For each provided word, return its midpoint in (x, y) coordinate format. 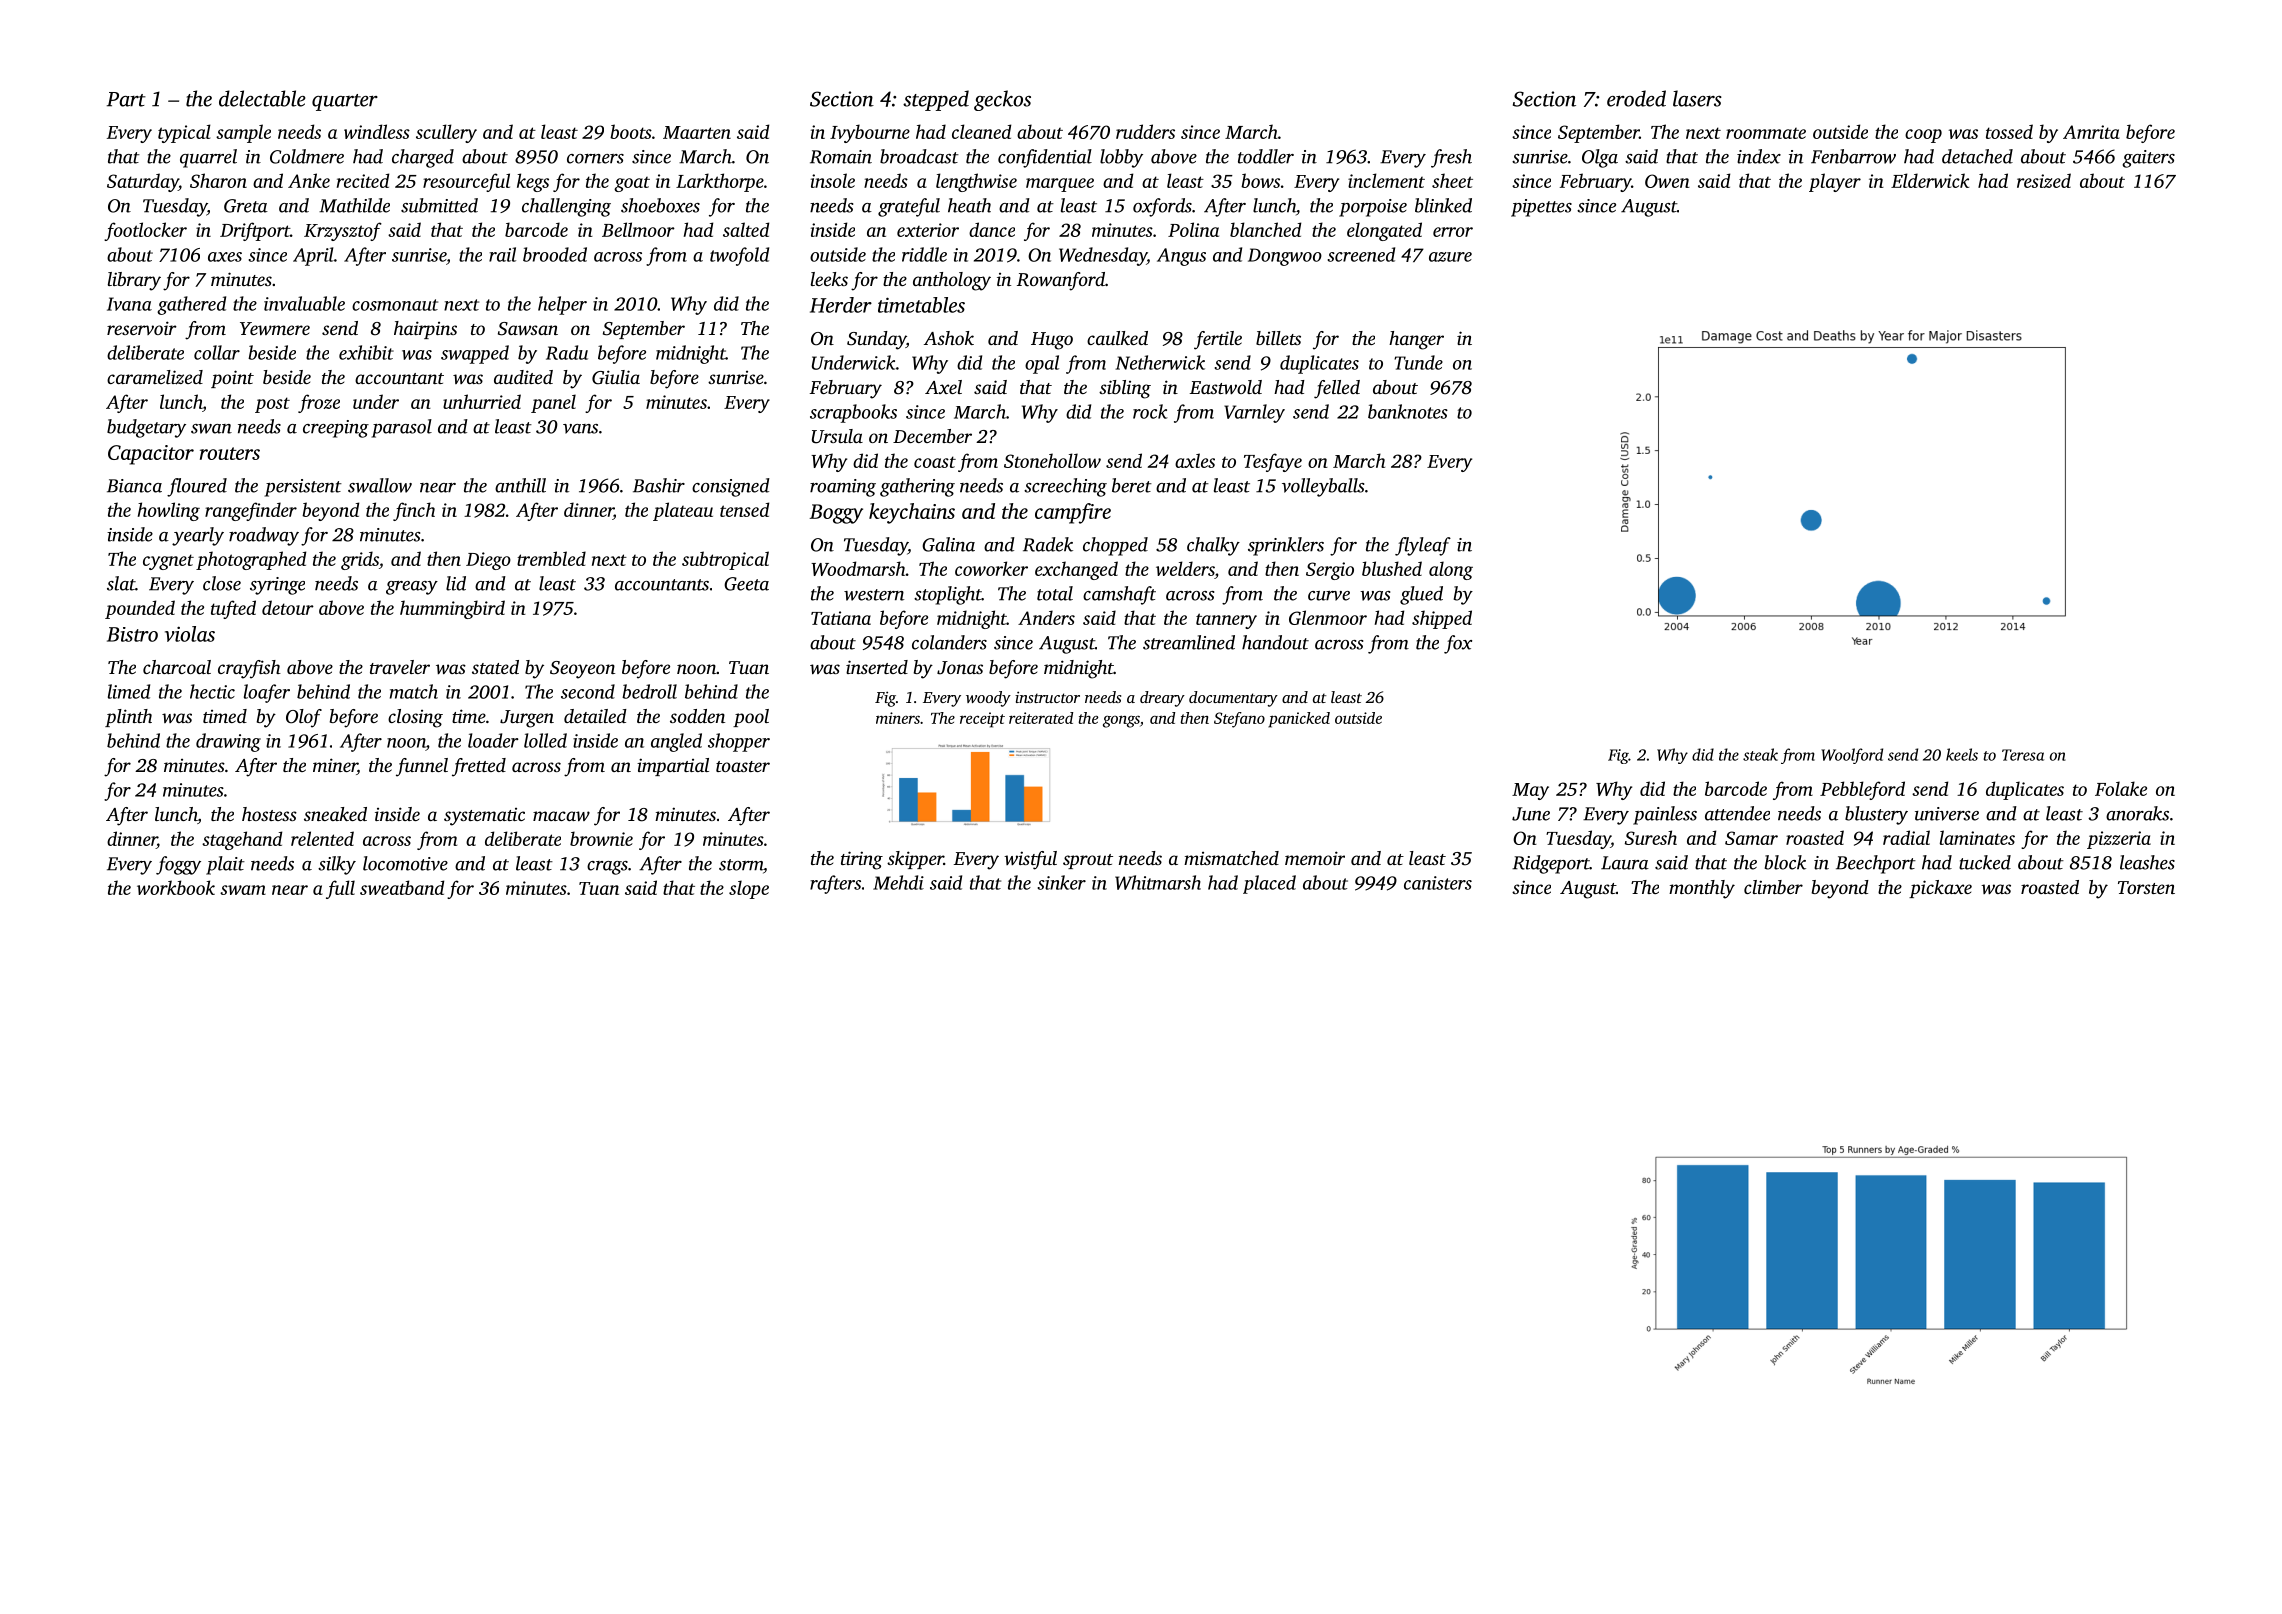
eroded (1636, 98)
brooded (555, 254)
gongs (1121, 721)
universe (1947, 814)
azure (1450, 257)
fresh (1451, 158)
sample (243, 133)
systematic (484, 817)
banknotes (1408, 411)
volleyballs (1323, 487)
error (1453, 232)
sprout (1088, 861)
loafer (267, 693)
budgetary (146, 428)
